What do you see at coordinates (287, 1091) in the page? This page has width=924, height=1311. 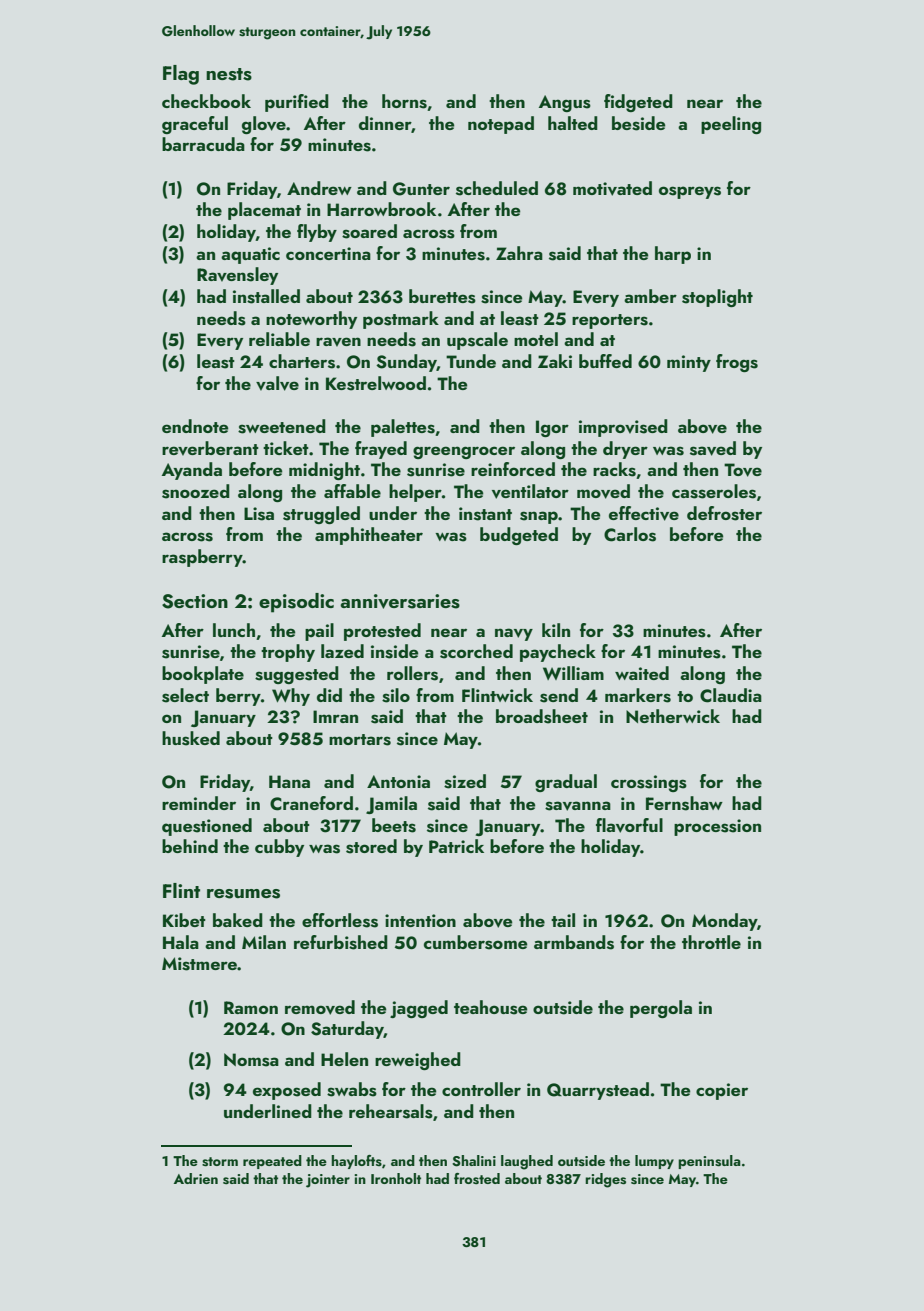 I see `exposed` at bounding box center [287, 1091].
